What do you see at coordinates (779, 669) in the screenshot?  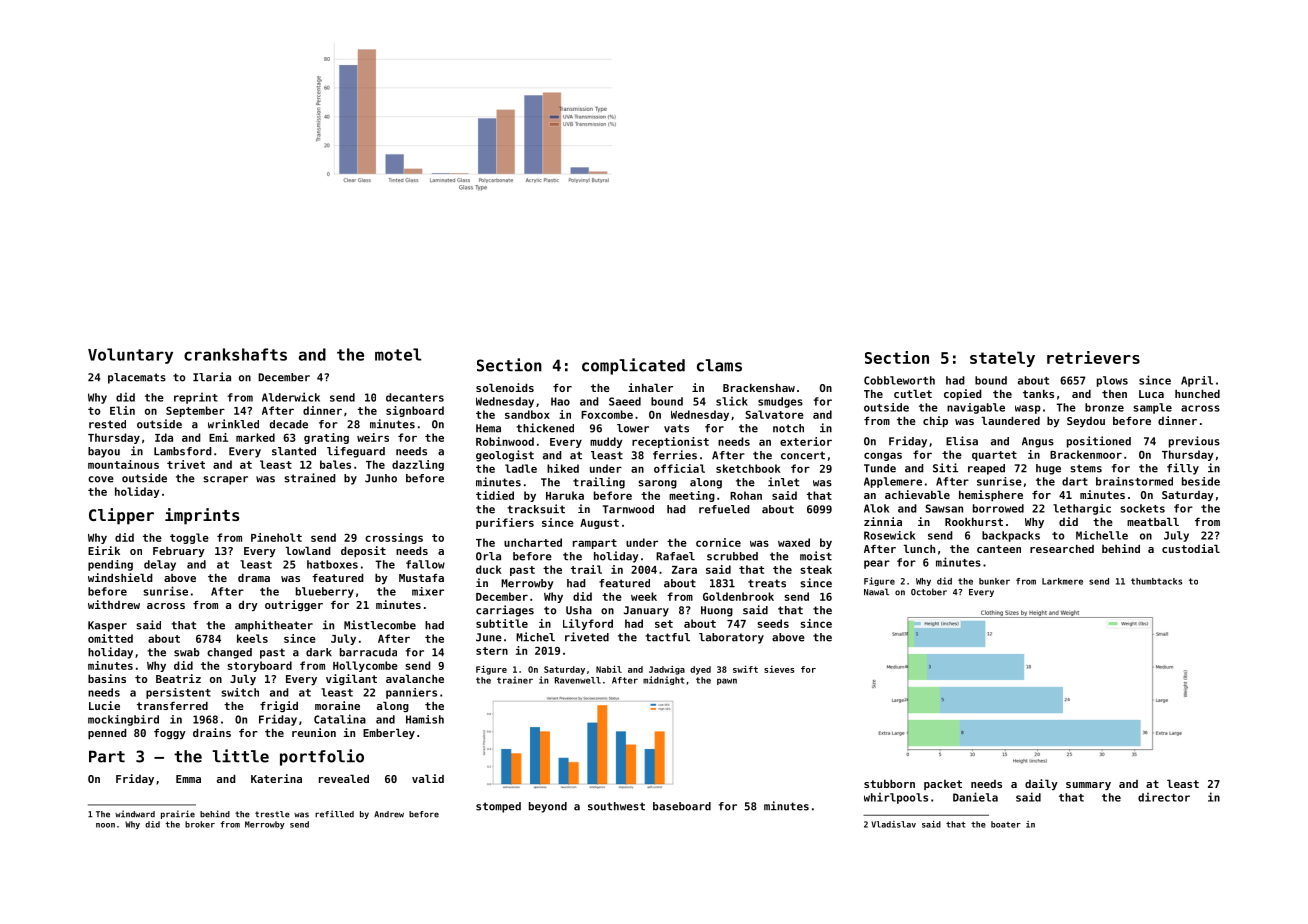 I see `sieves` at bounding box center [779, 669].
